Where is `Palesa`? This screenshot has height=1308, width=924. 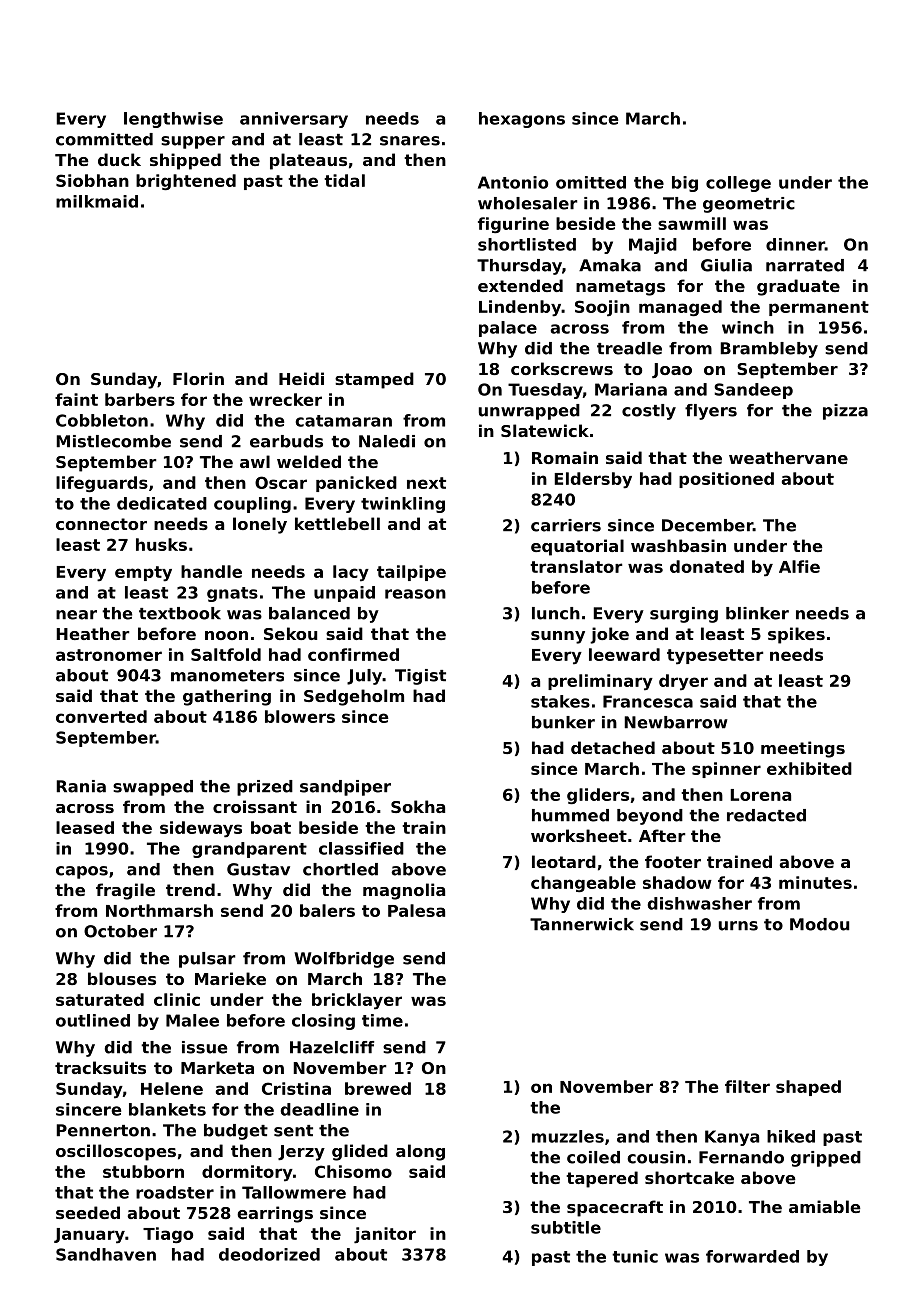
Palesa is located at coordinates (416, 910).
